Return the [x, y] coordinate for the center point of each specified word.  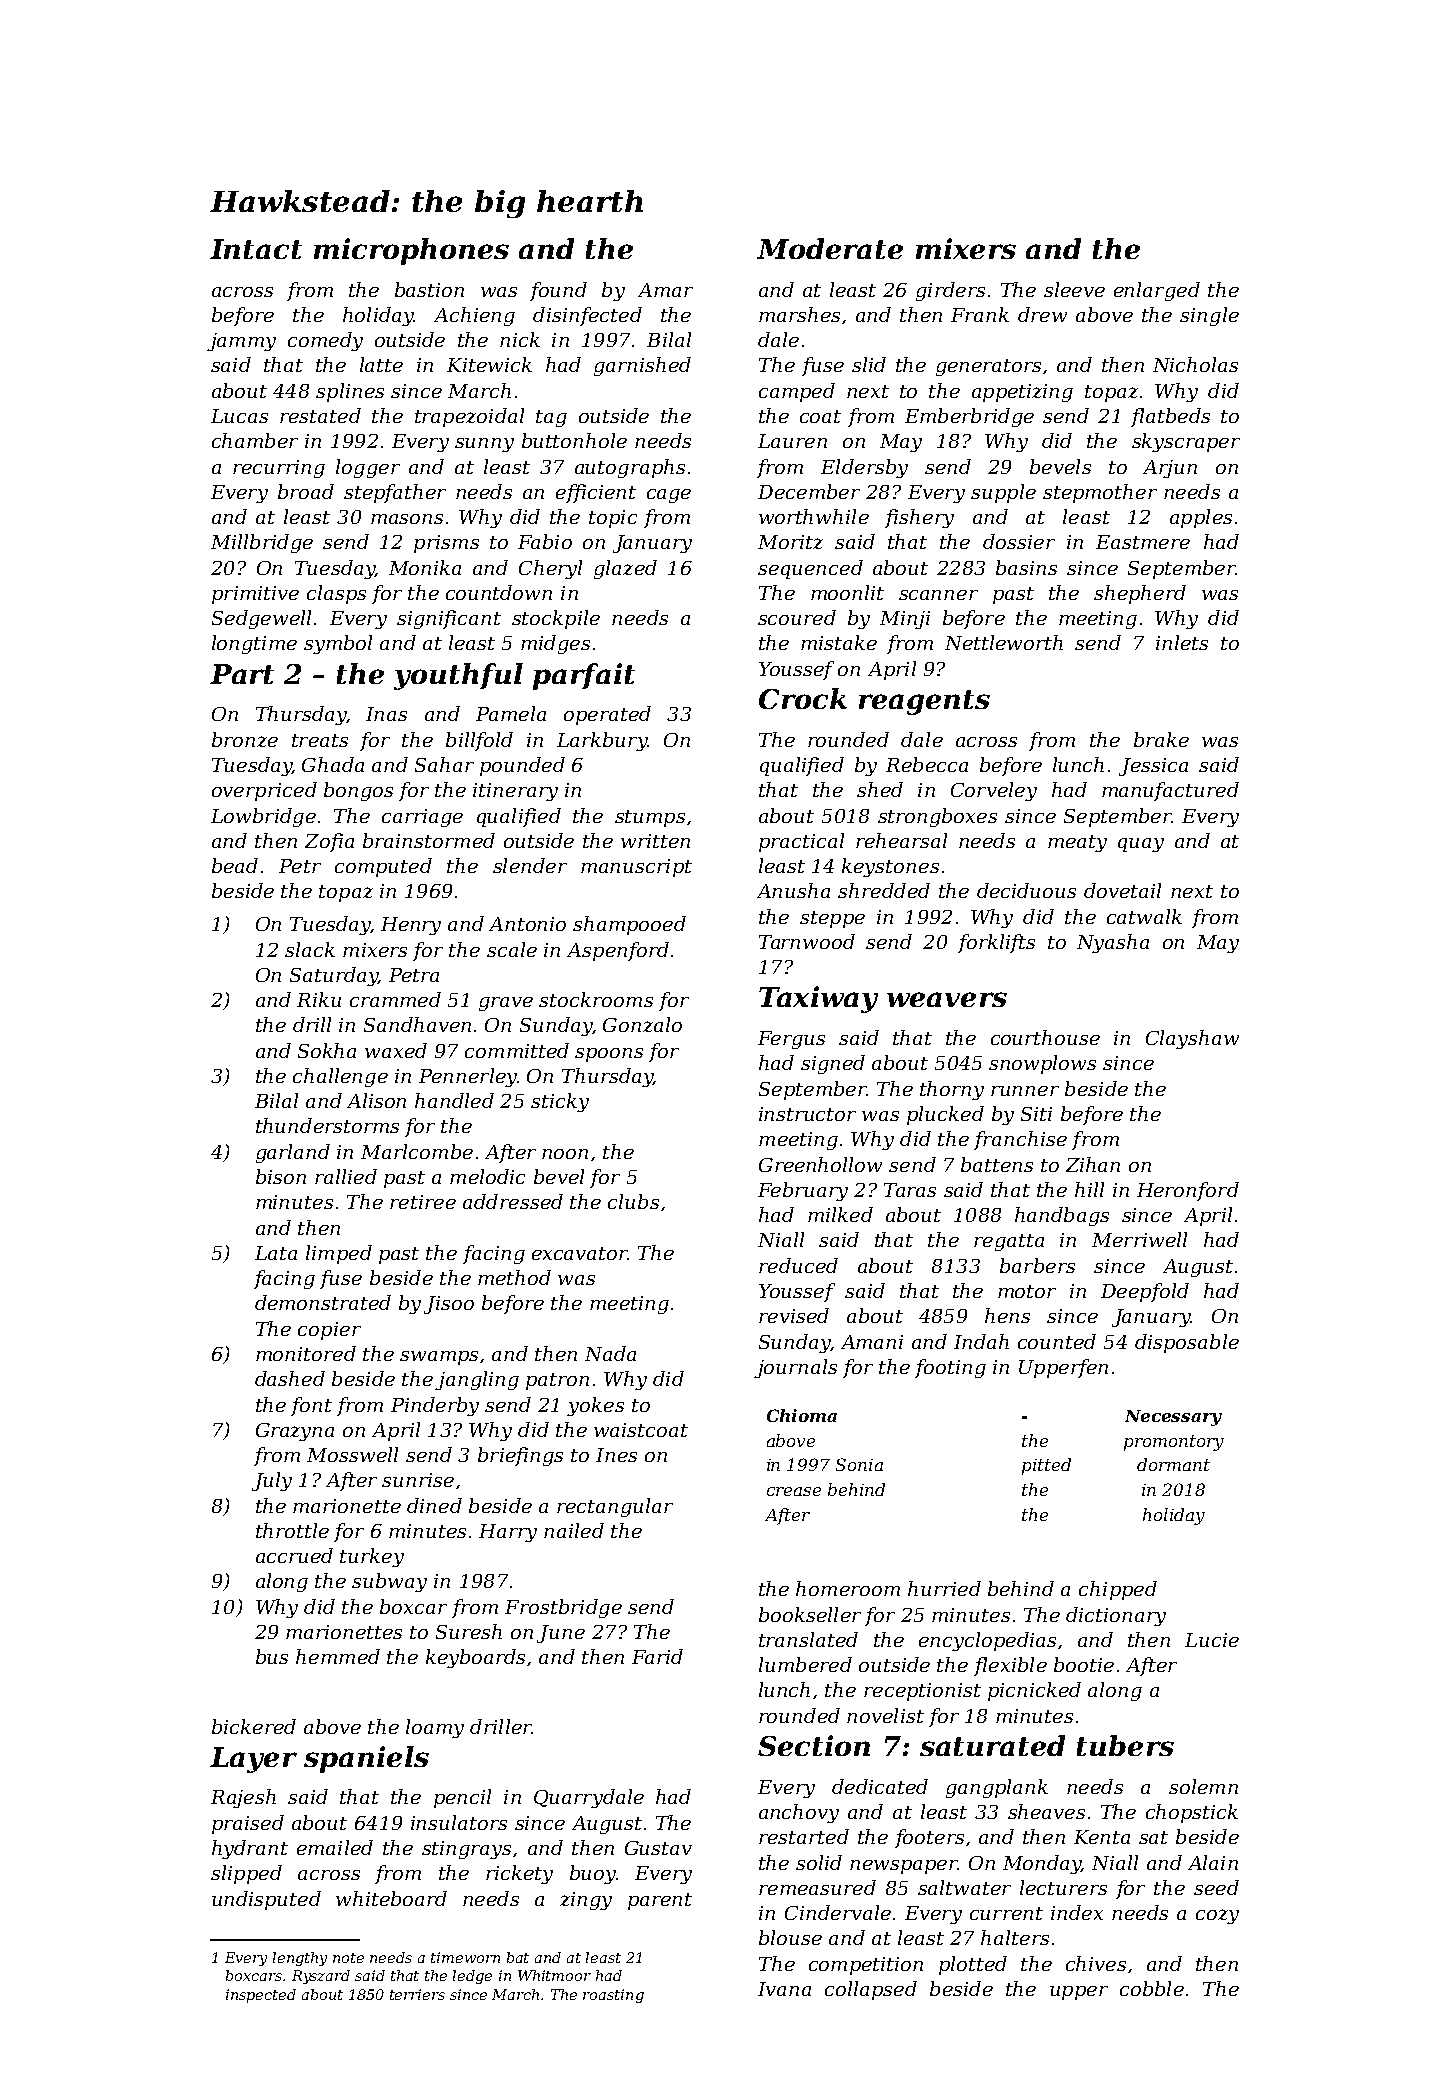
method [514, 1277]
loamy [435, 1728]
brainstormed [429, 840]
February [803, 1191]
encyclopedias [987, 1641]
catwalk [1144, 916]
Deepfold [1145, 1292]
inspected [261, 1996]
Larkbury [602, 741]
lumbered [805, 1664]
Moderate [830, 248]
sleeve [1074, 289]
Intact [256, 249]
